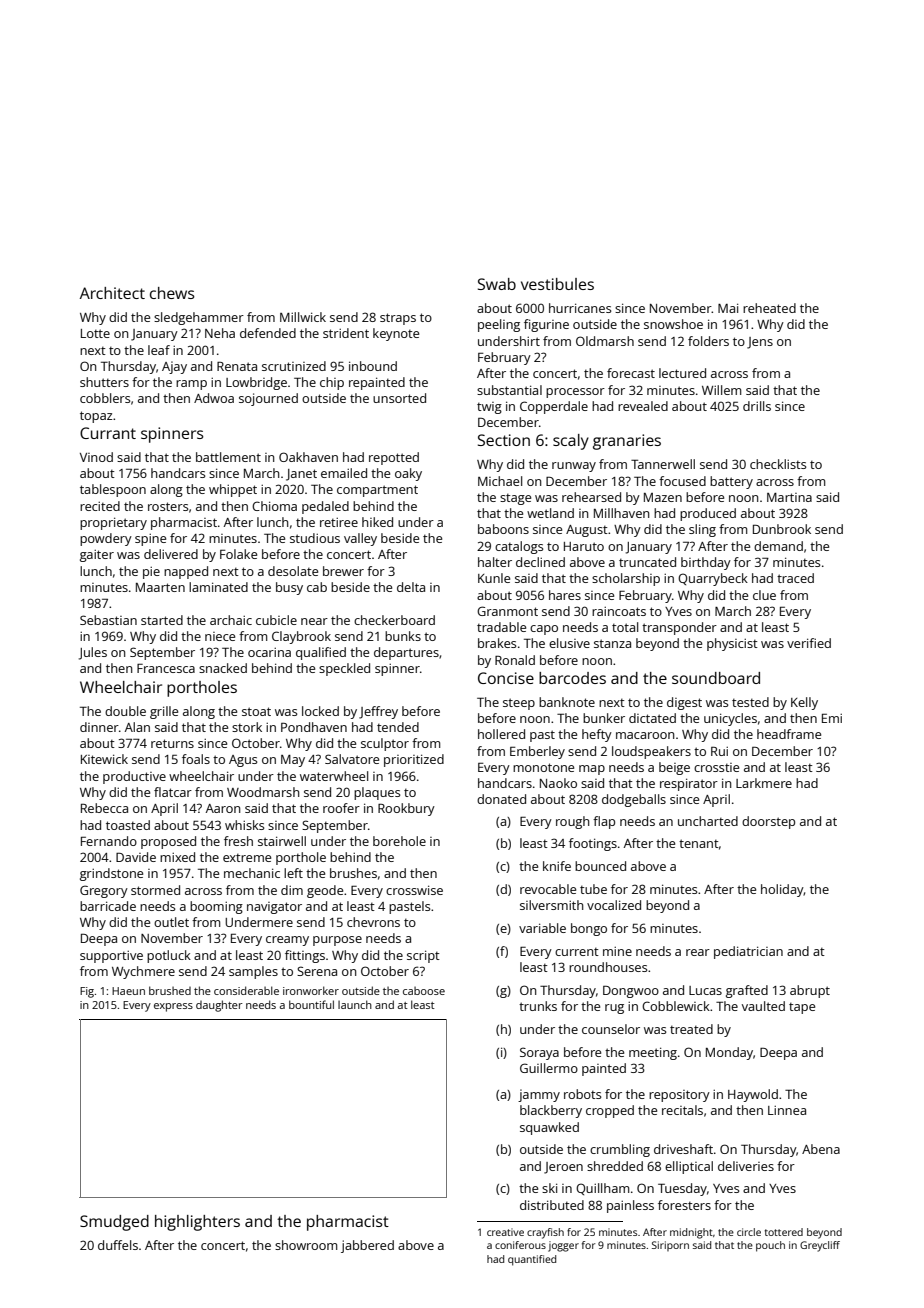  What do you see at coordinates (256, 383) in the screenshot?
I see `Lowbridge` at bounding box center [256, 383].
